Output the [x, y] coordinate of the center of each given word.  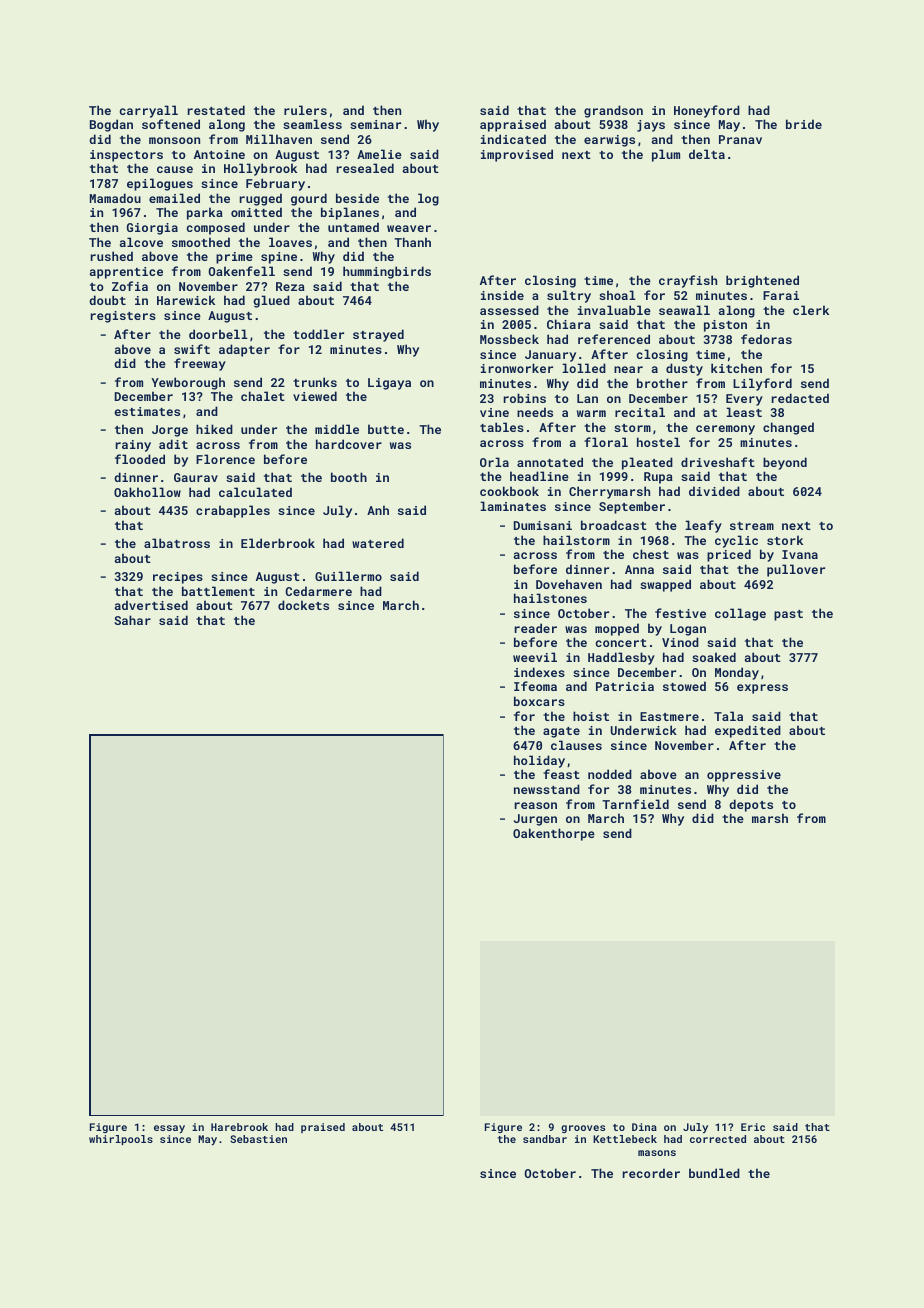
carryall [148, 111]
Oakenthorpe [554, 834]
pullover [796, 570]
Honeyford [707, 111]
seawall [684, 310]
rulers [305, 110]
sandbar [545, 1139]
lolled [584, 368]
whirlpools [121, 1140]
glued [271, 301]
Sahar [132, 620]
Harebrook [239, 1127]
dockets [303, 605]
